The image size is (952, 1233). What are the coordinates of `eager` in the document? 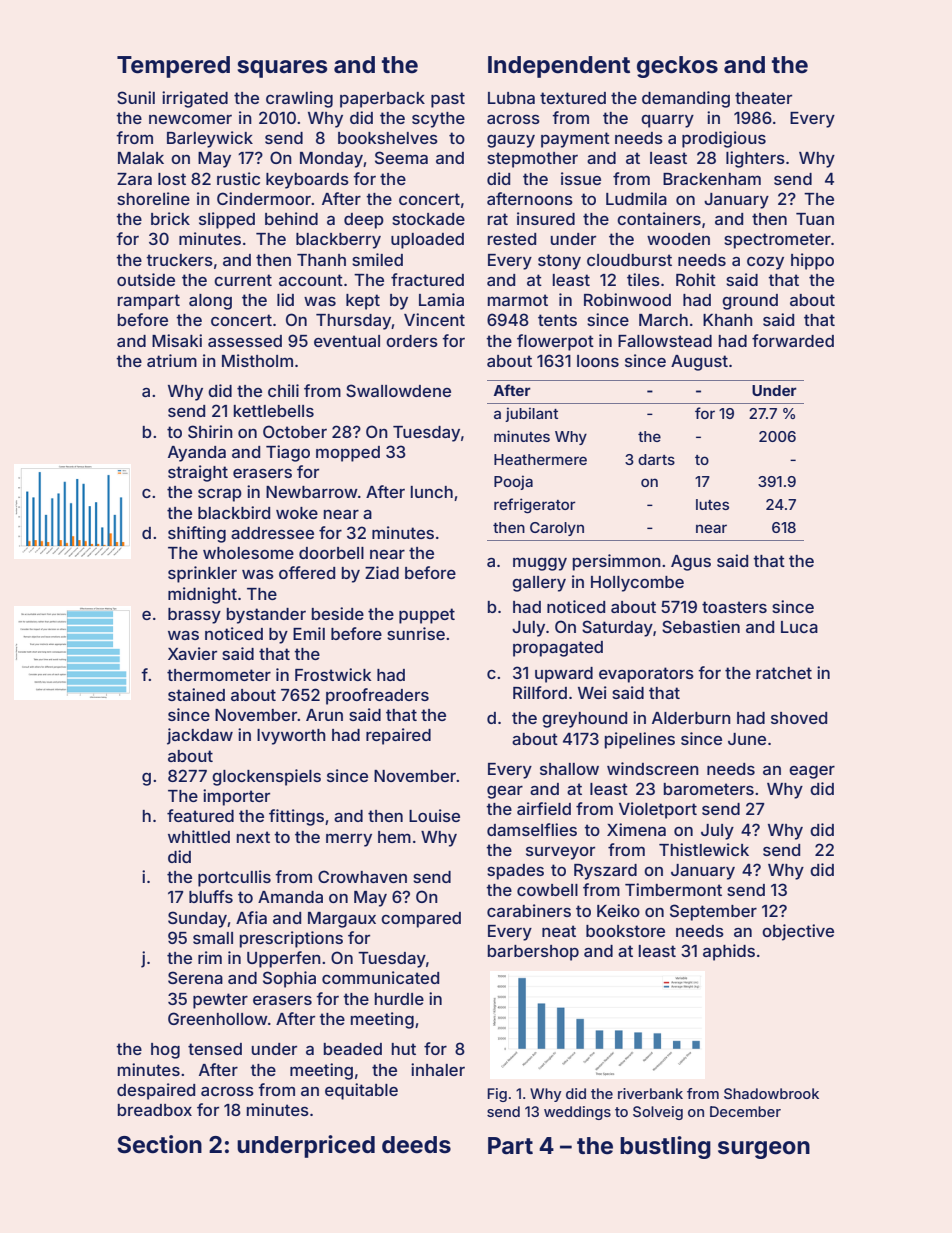 It's located at (812, 772).
